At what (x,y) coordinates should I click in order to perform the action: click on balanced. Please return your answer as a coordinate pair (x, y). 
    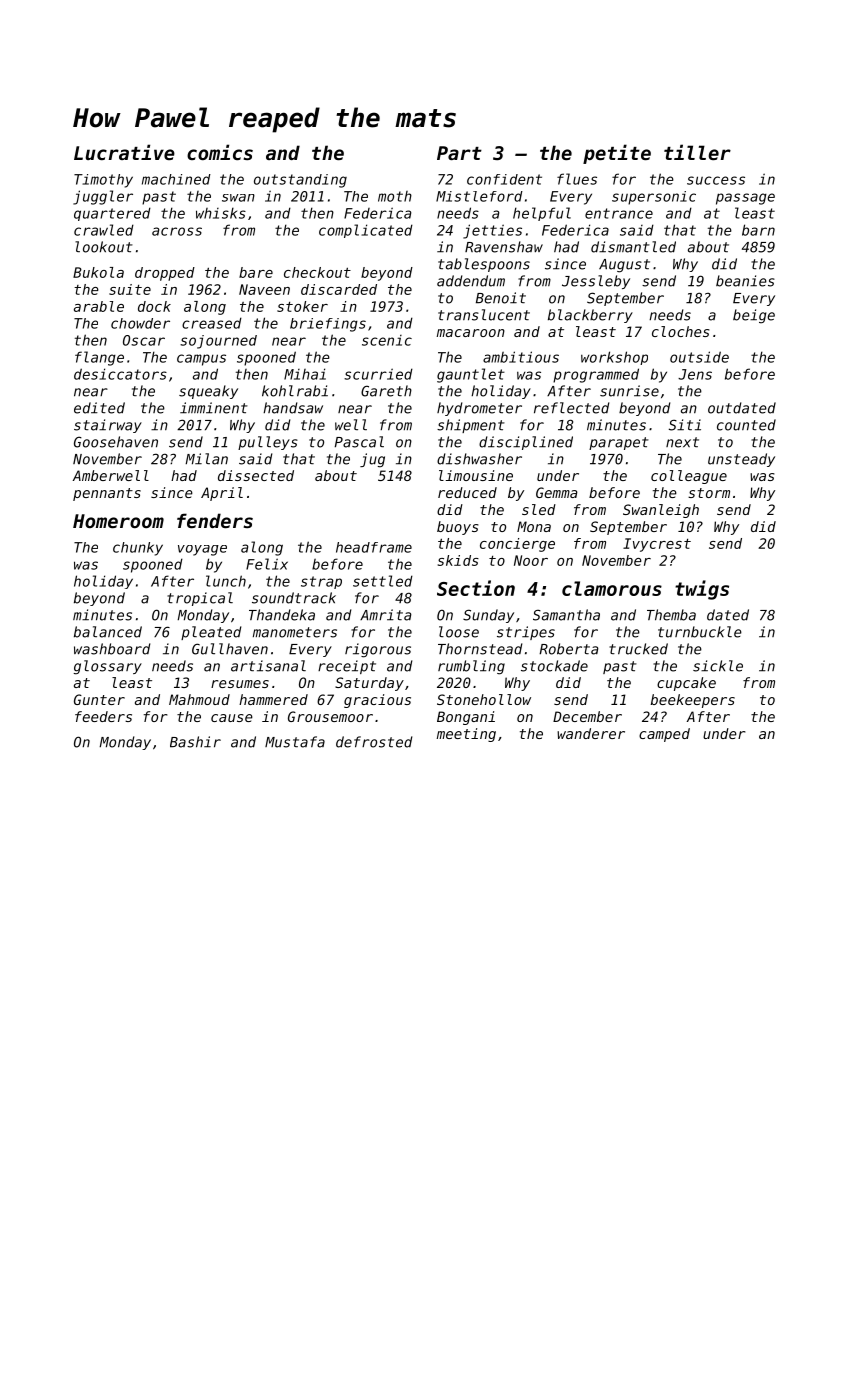
    Looking at the image, I should click on (108, 632).
